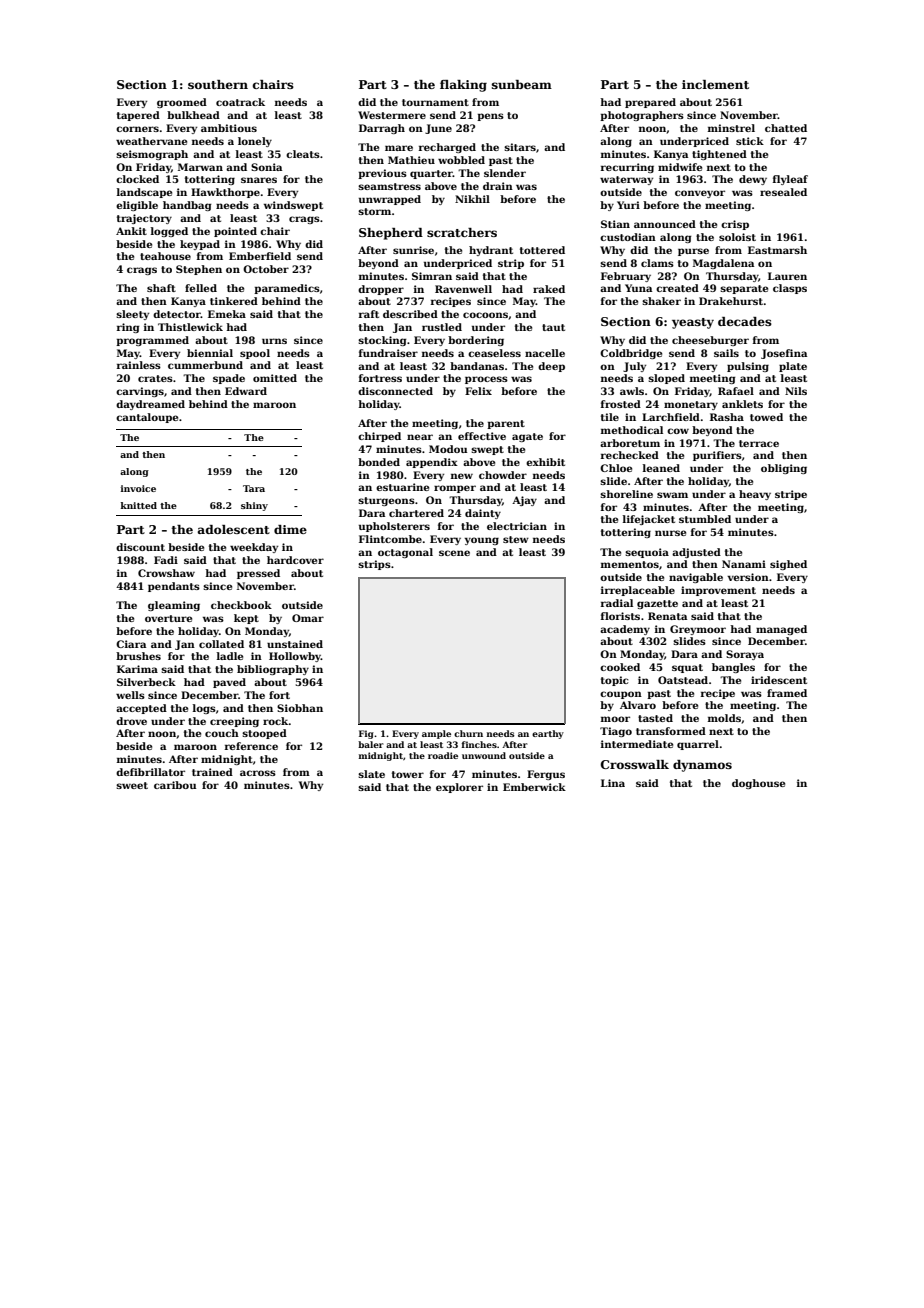 This image has height=1308, width=924. I want to click on caribou, so click(175, 785).
